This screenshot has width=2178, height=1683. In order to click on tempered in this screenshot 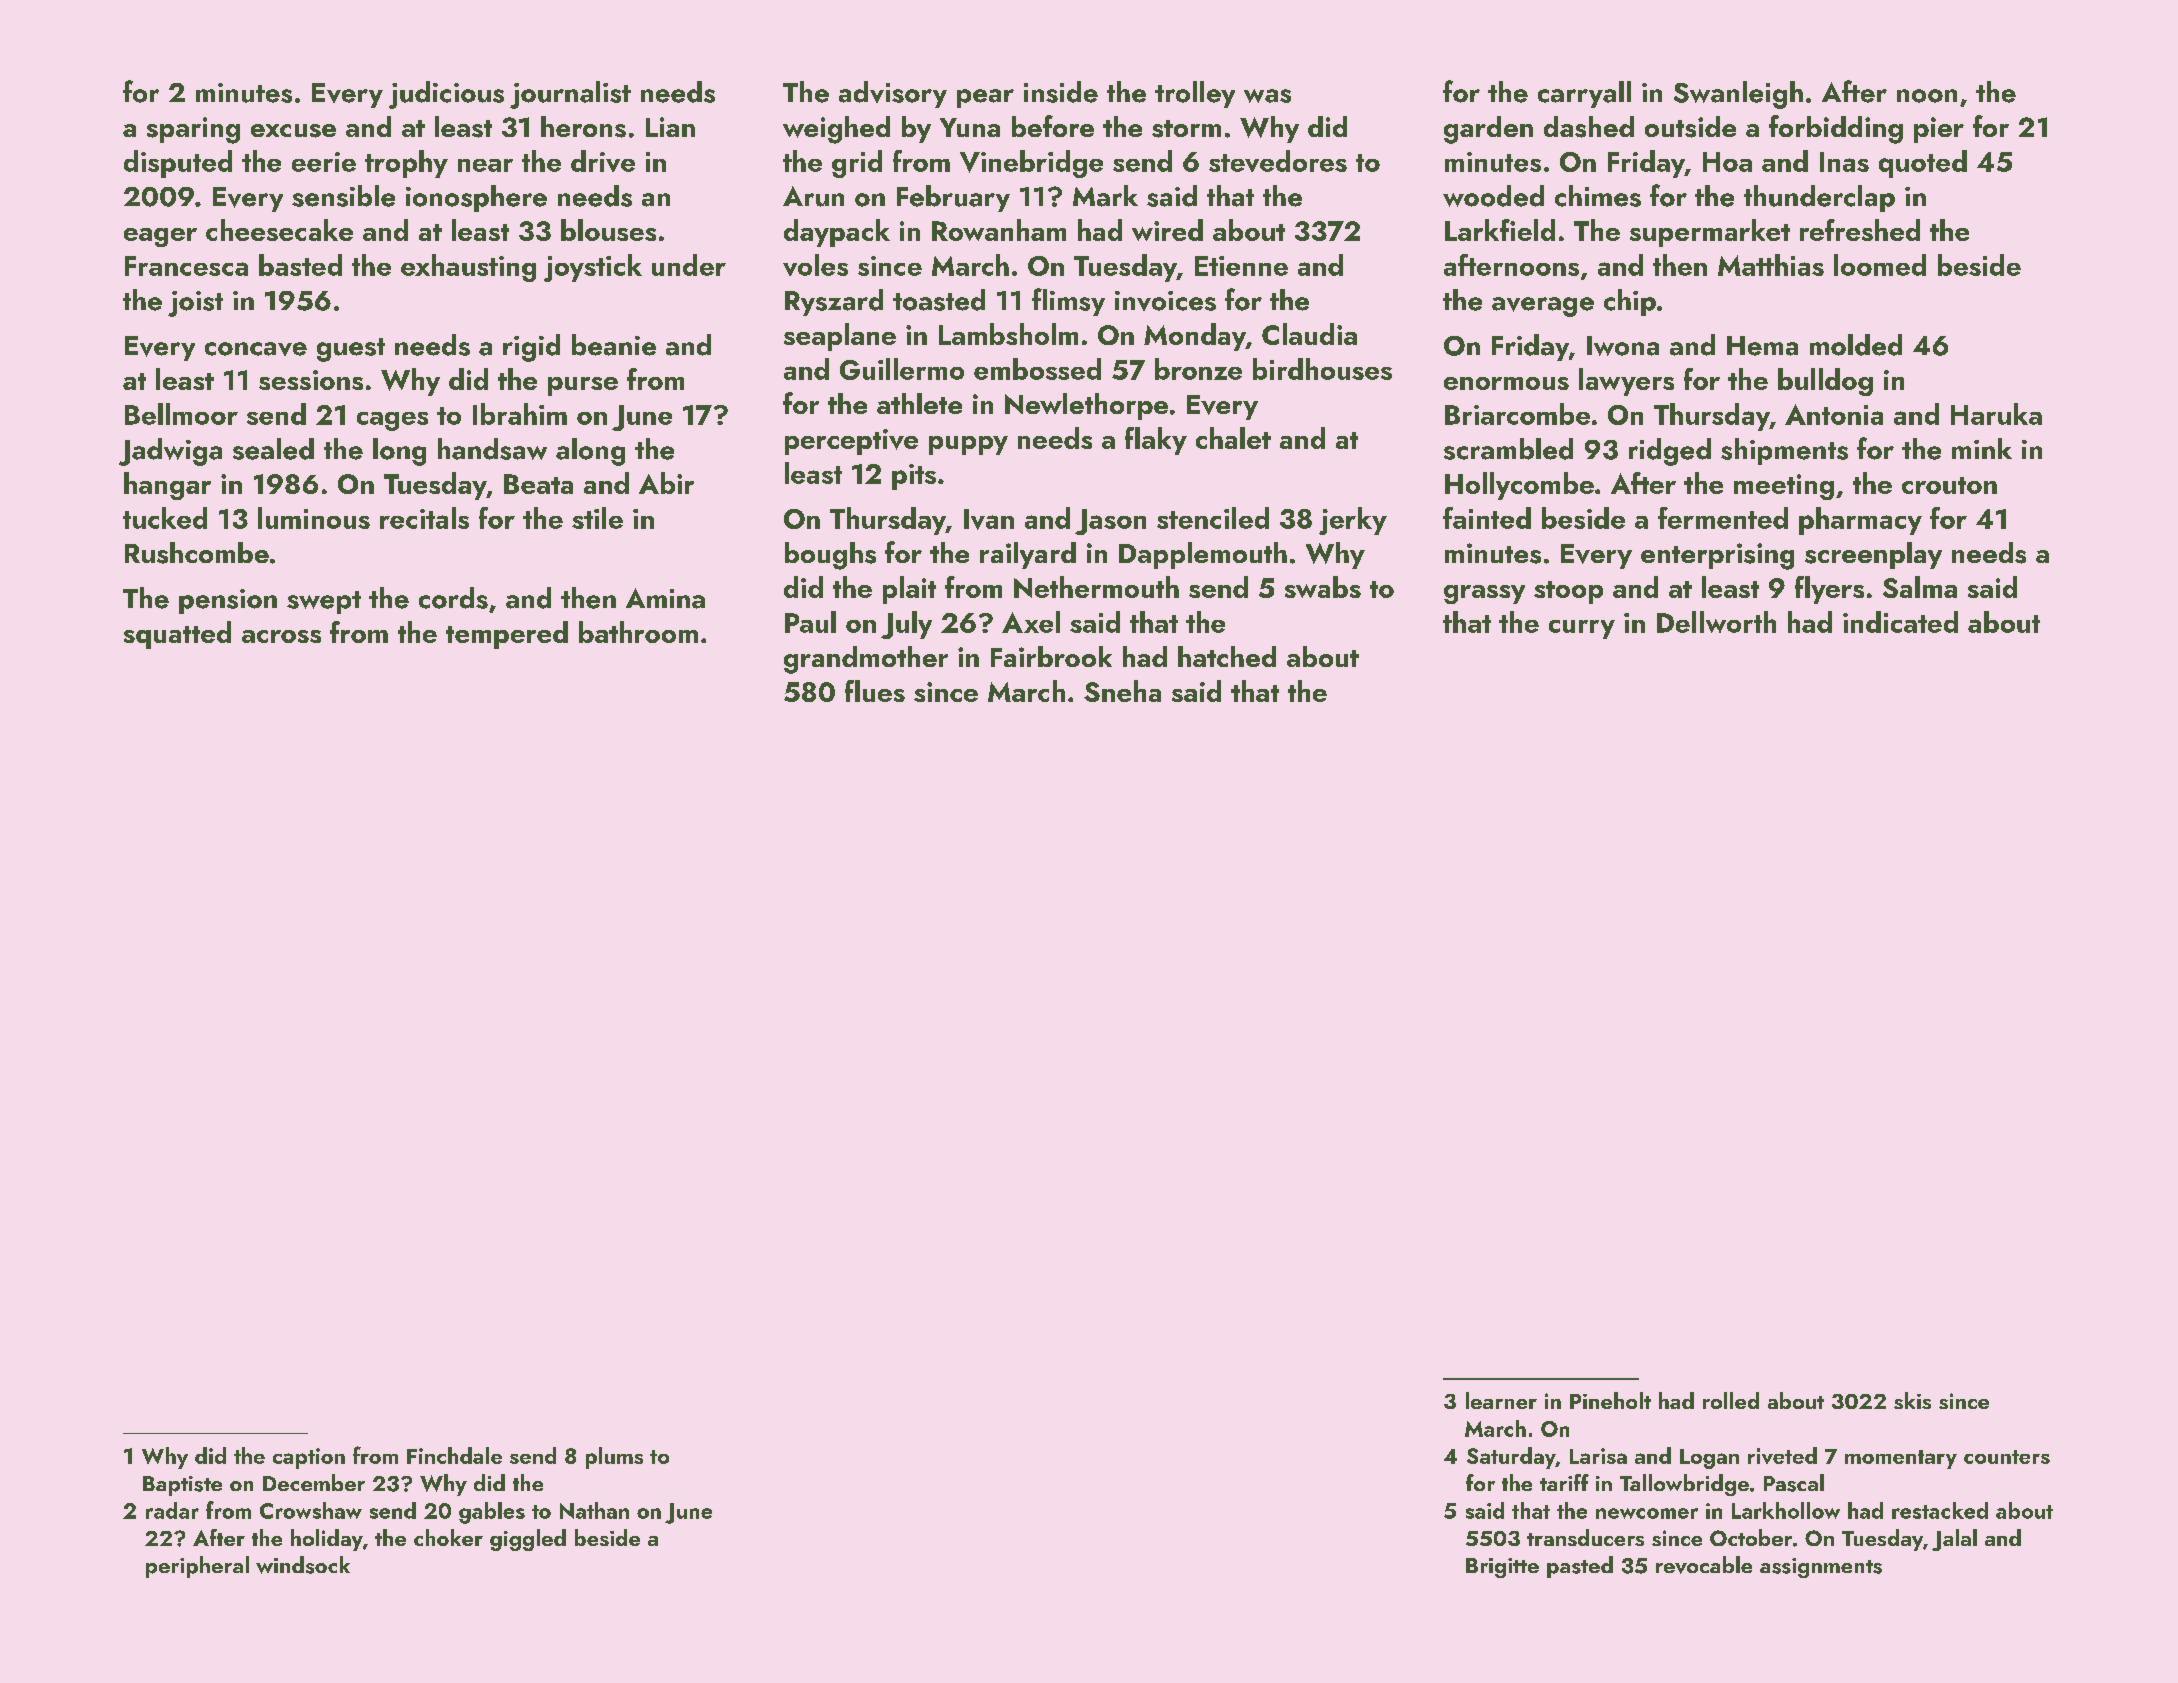, I will do `click(507, 635)`.
